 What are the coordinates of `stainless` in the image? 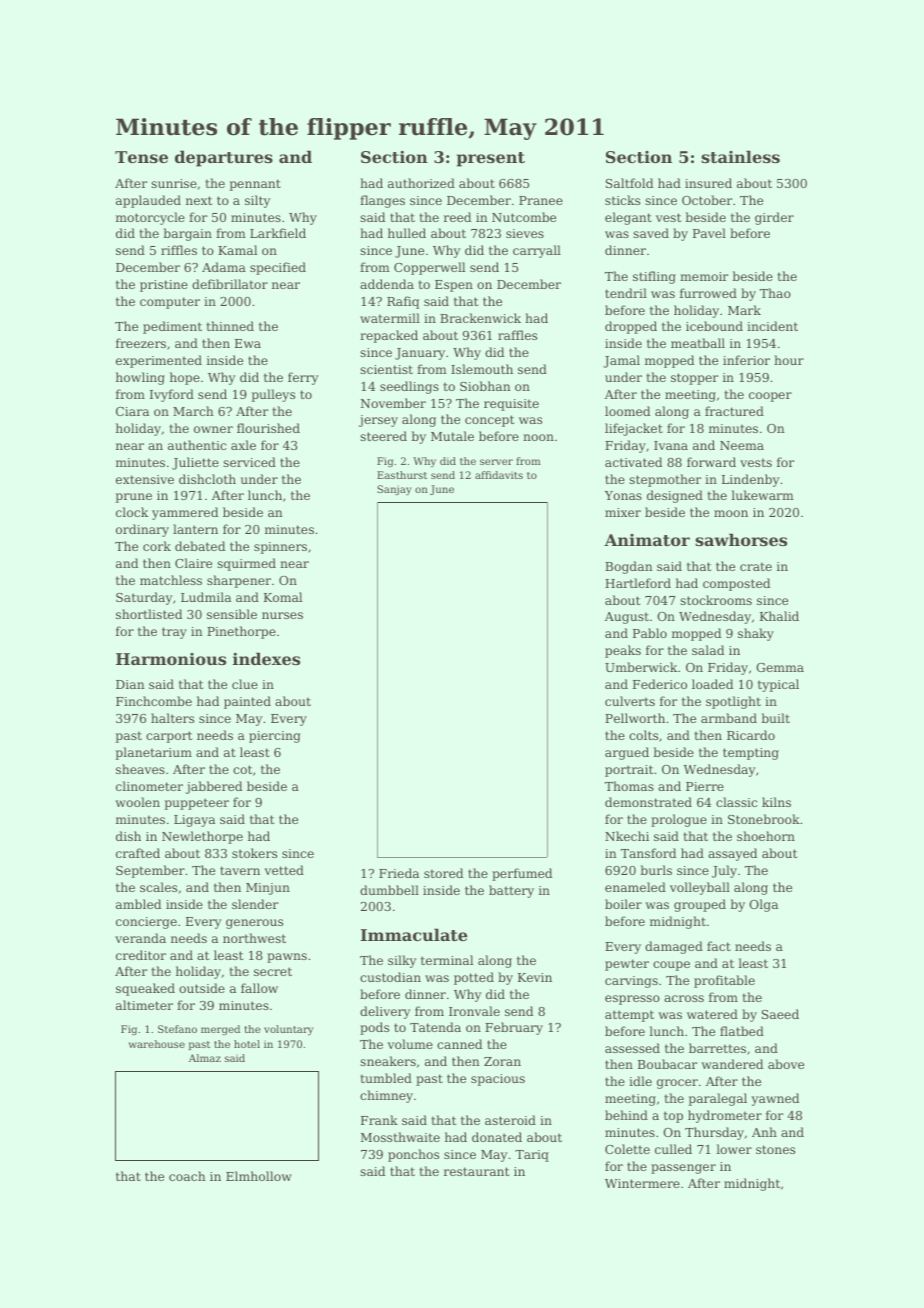 It's located at (740, 156).
